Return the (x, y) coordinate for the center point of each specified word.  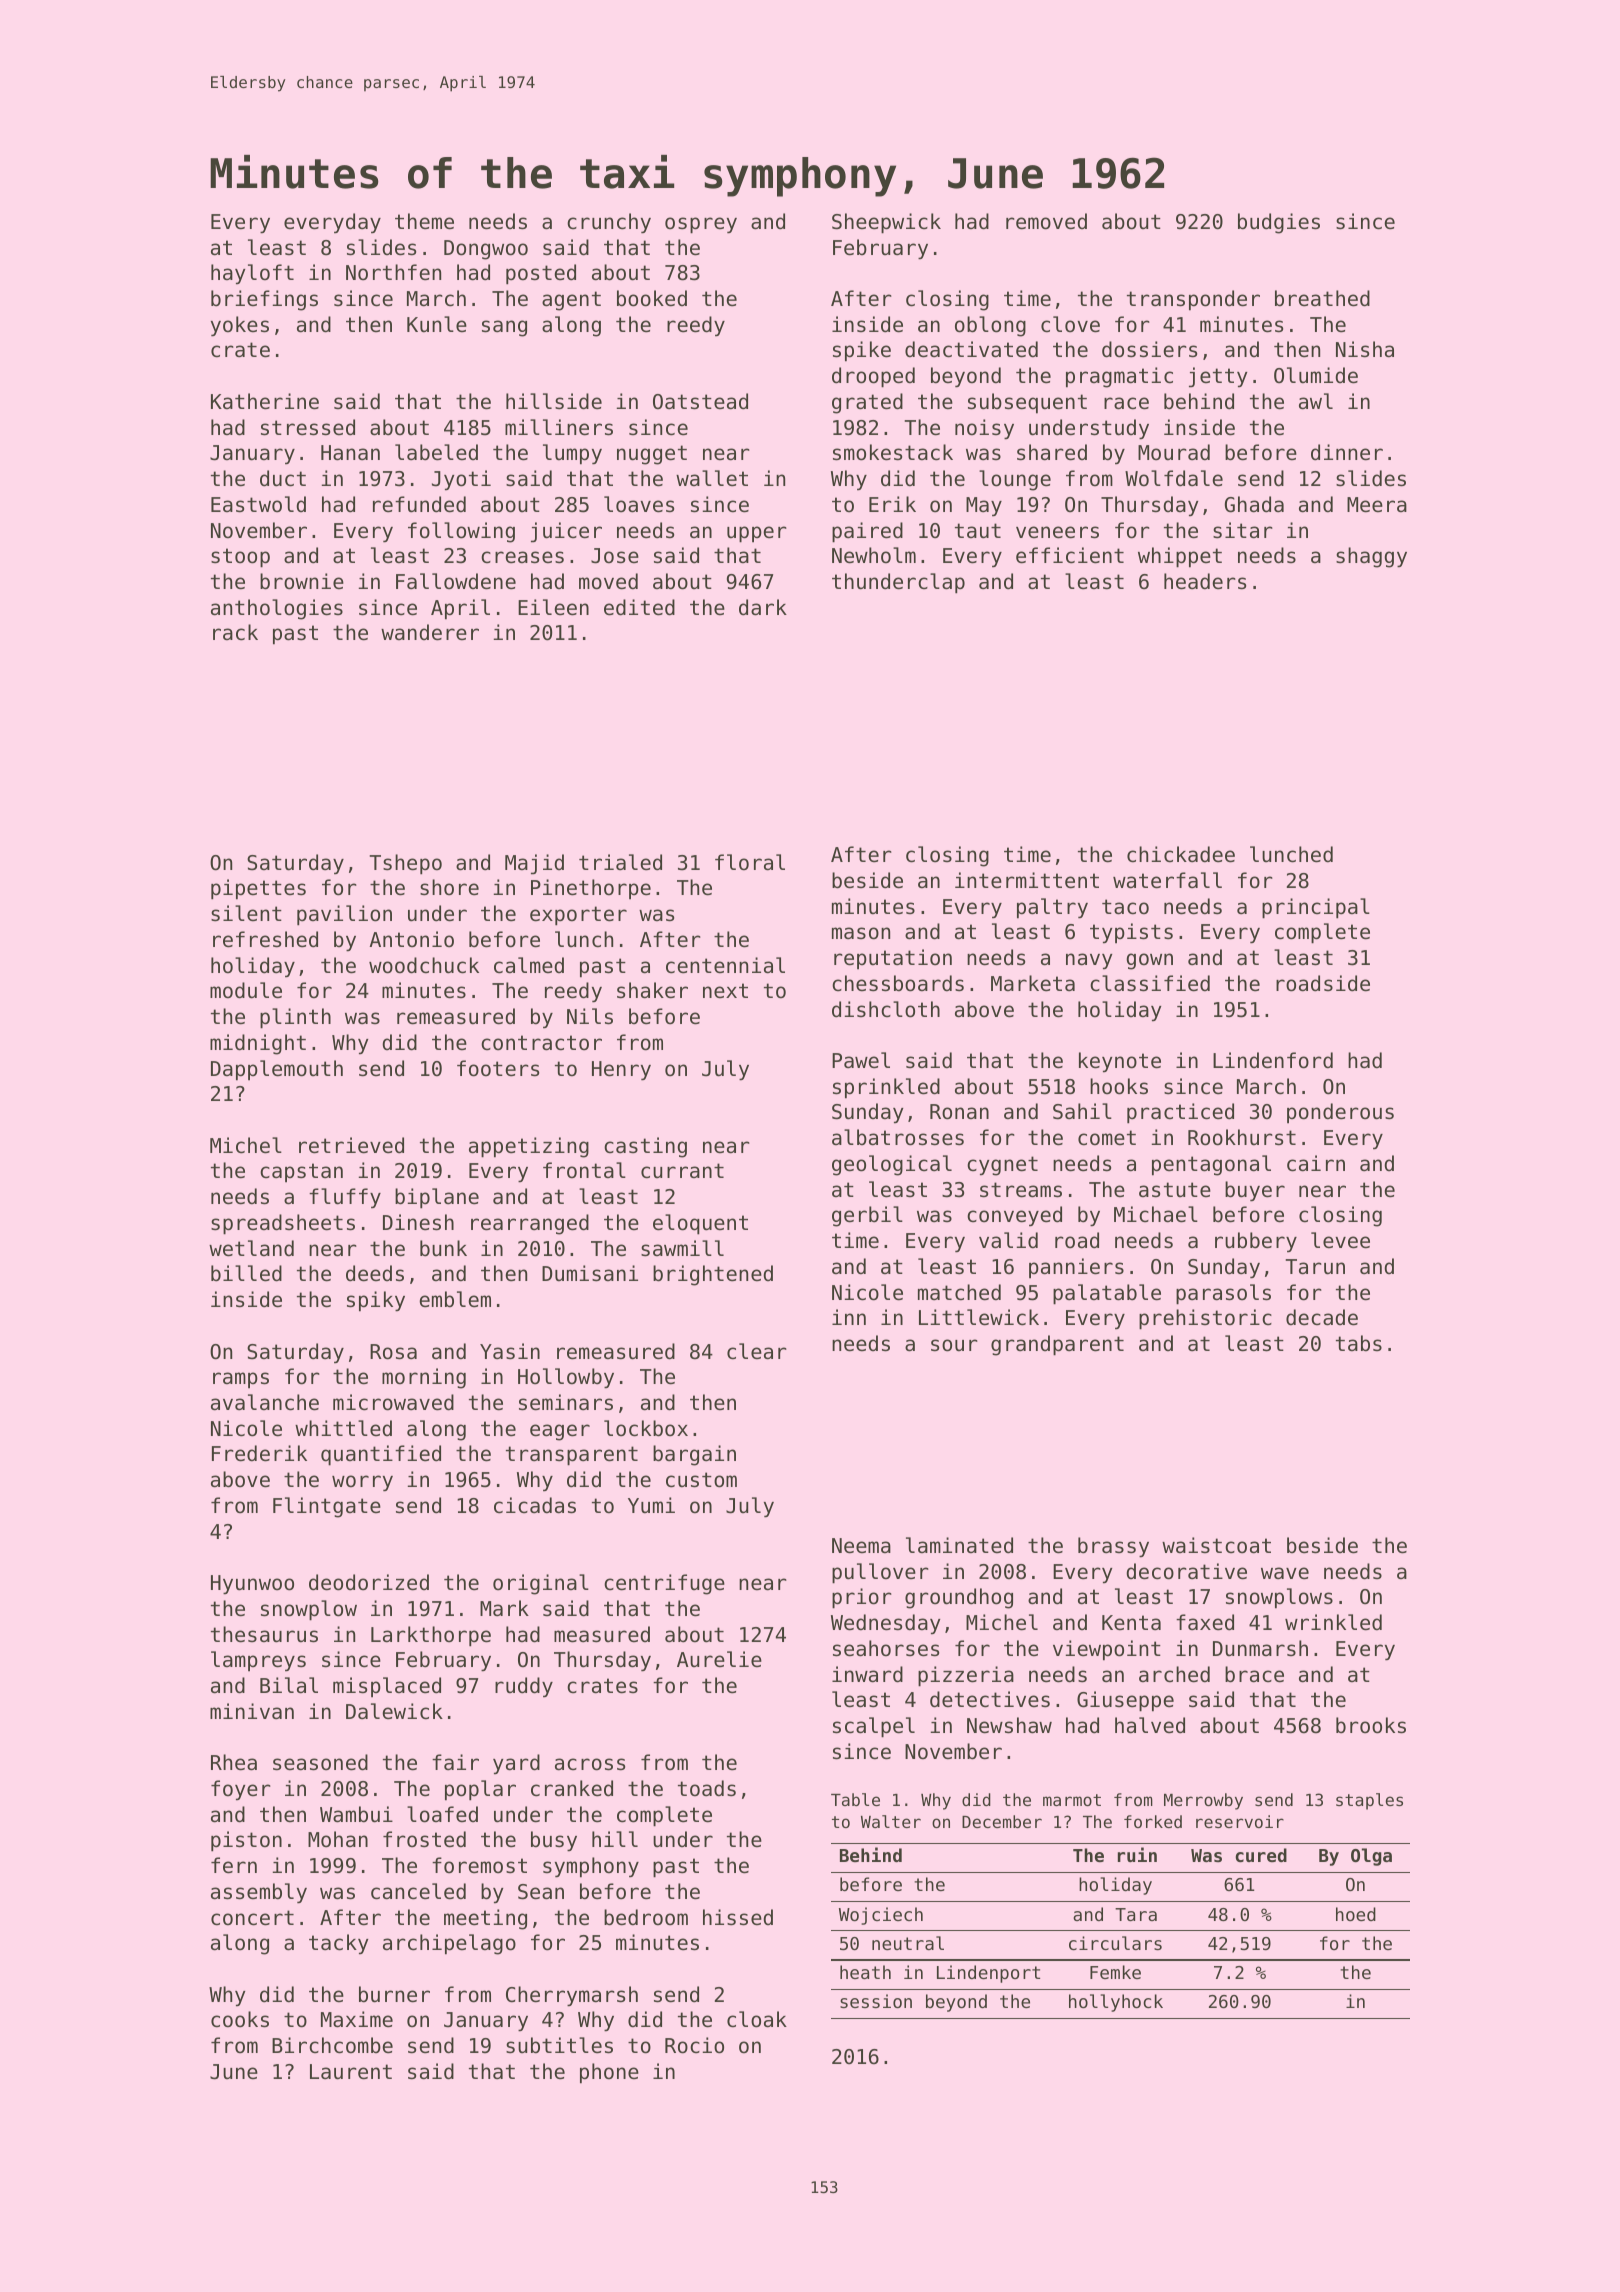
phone (609, 2073)
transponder (1193, 300)
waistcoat (1216, 1545)
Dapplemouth (277, 1070)
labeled (436, 452)
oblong (990, 326)
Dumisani (590, 1273)
